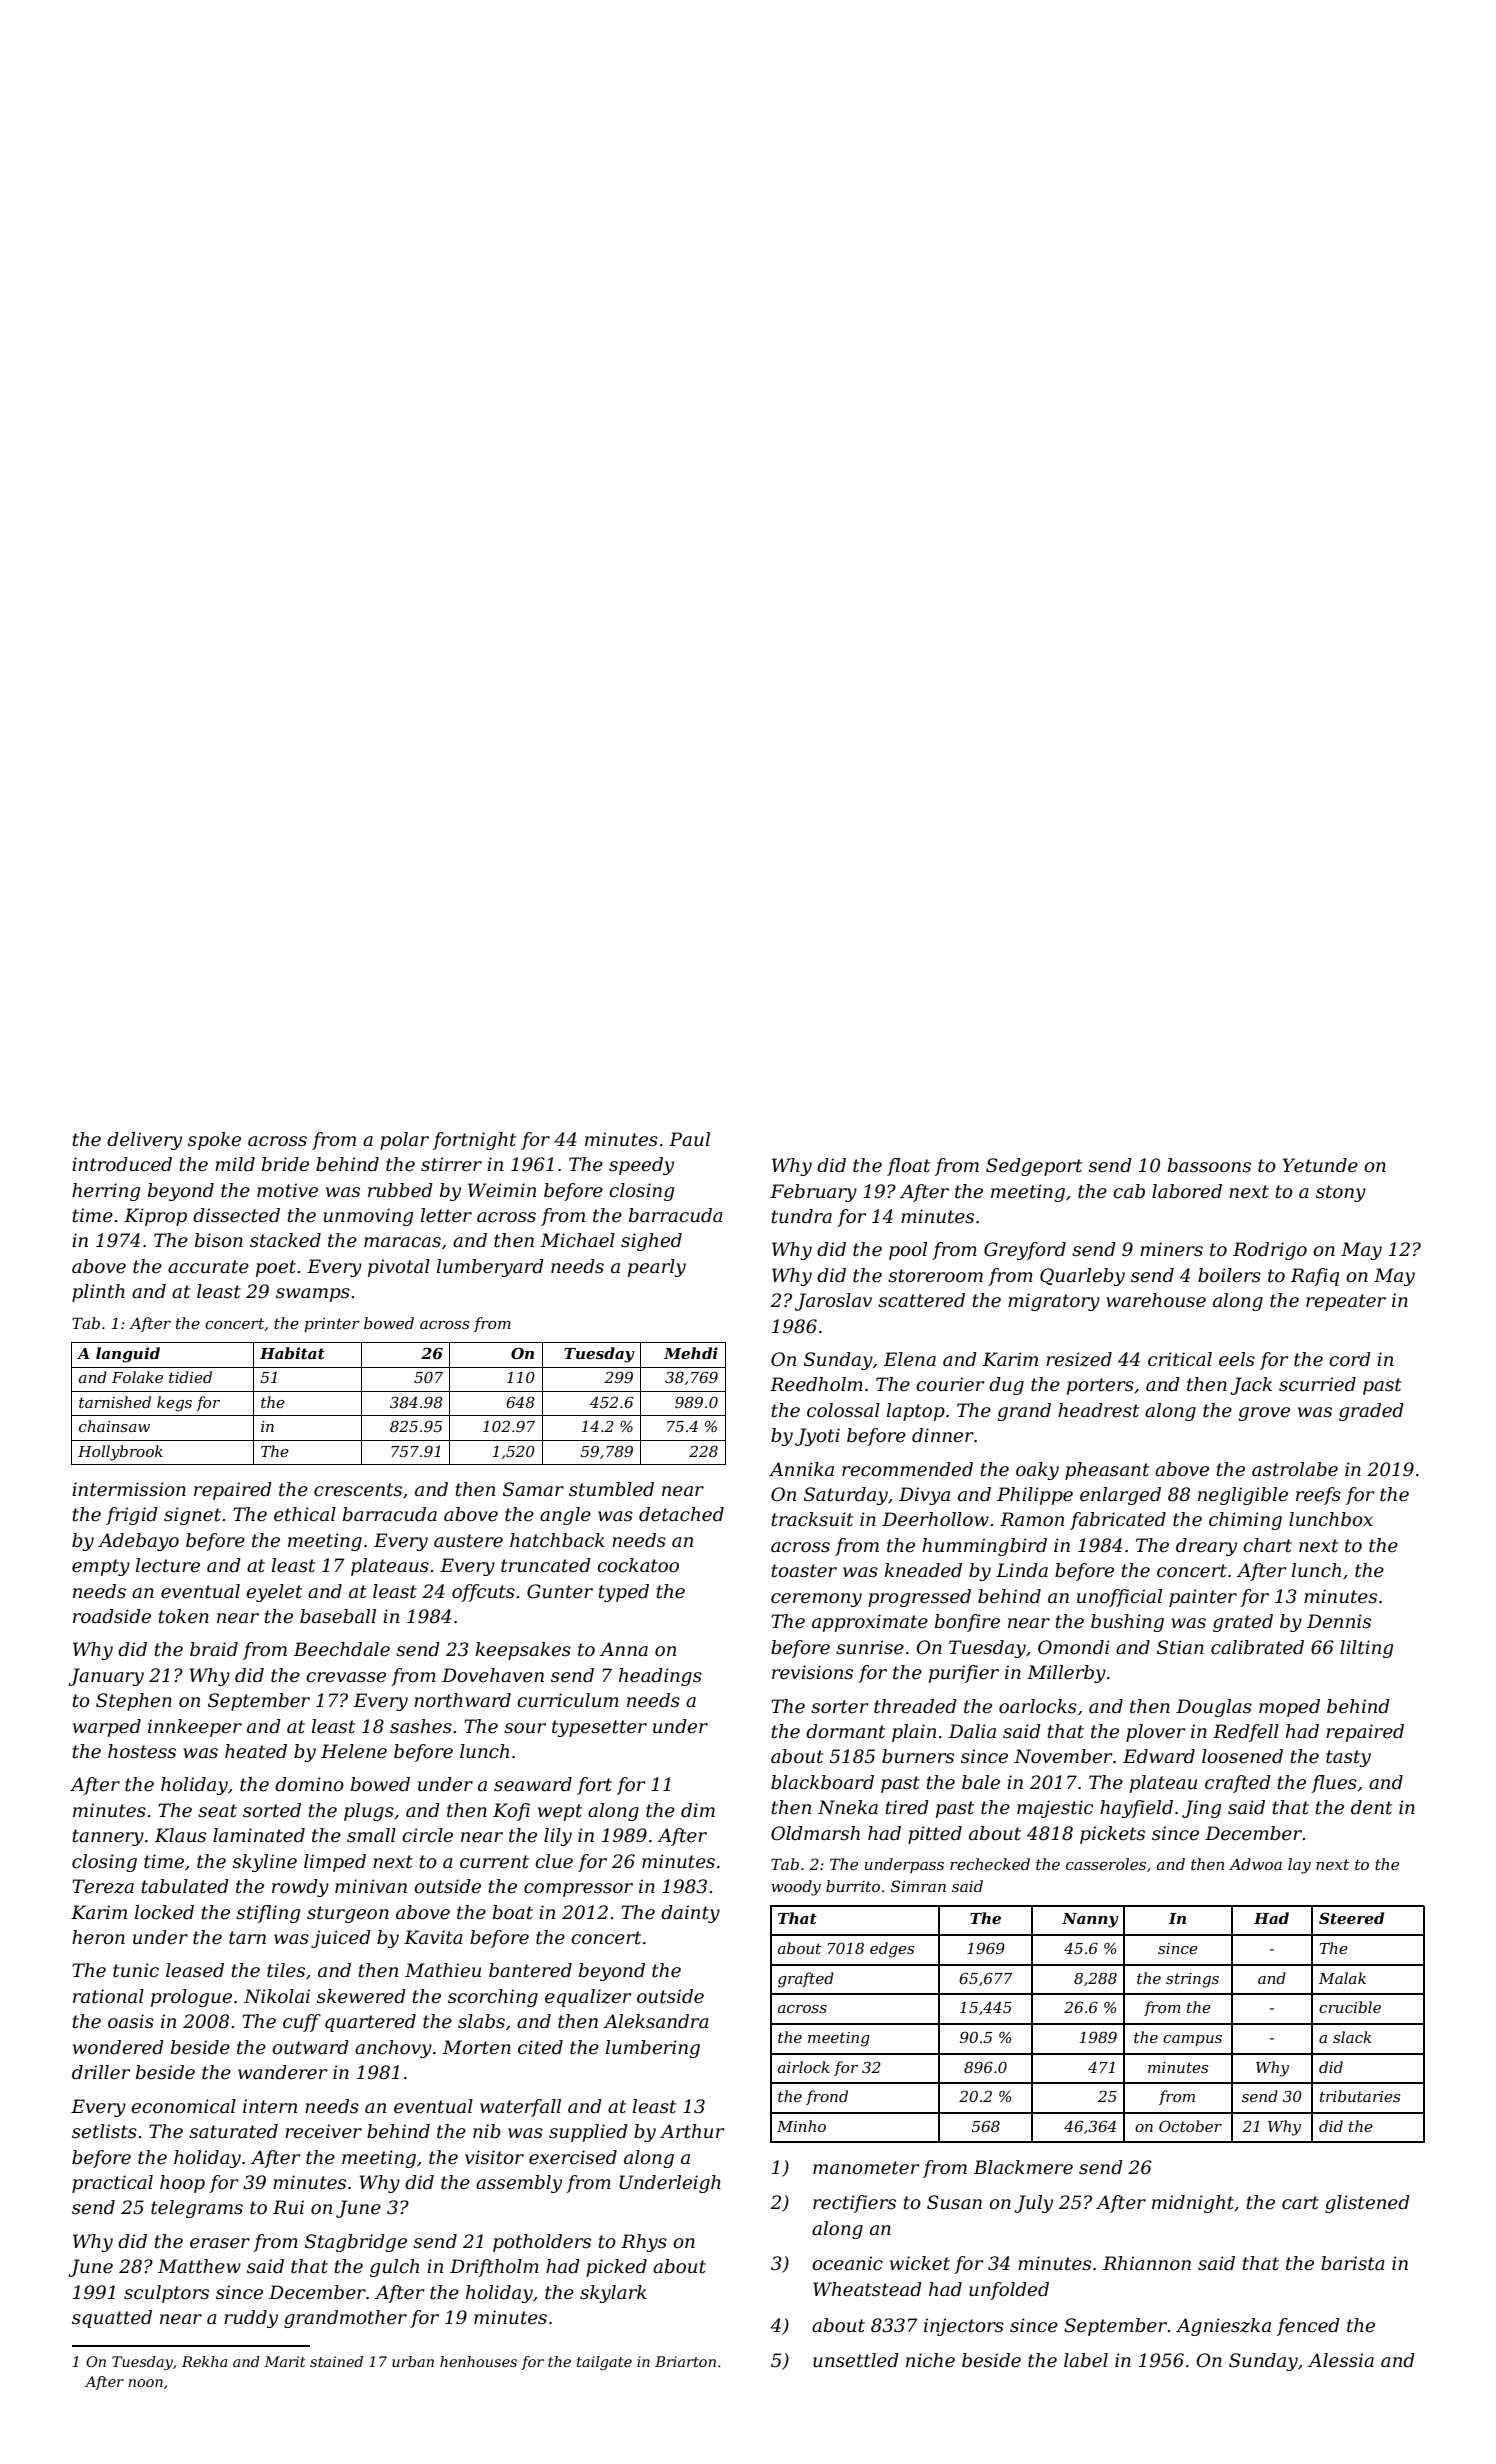 This document has width=1496, height=2464. Describe the element at coordinates (870, 1623) in the document. I see `approximate` at that location.
